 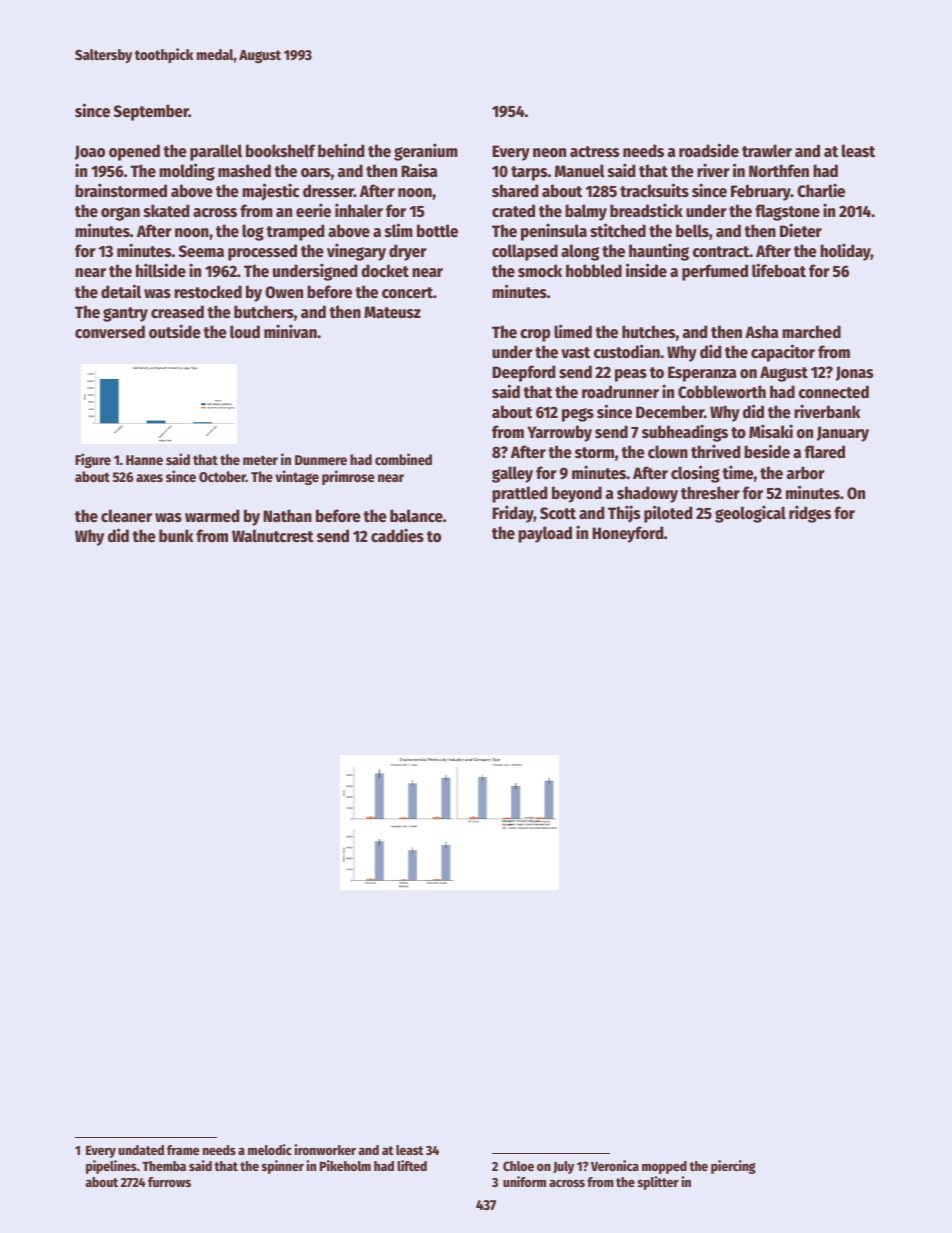 I want to click on ridges, so click(x=810, y=514).
